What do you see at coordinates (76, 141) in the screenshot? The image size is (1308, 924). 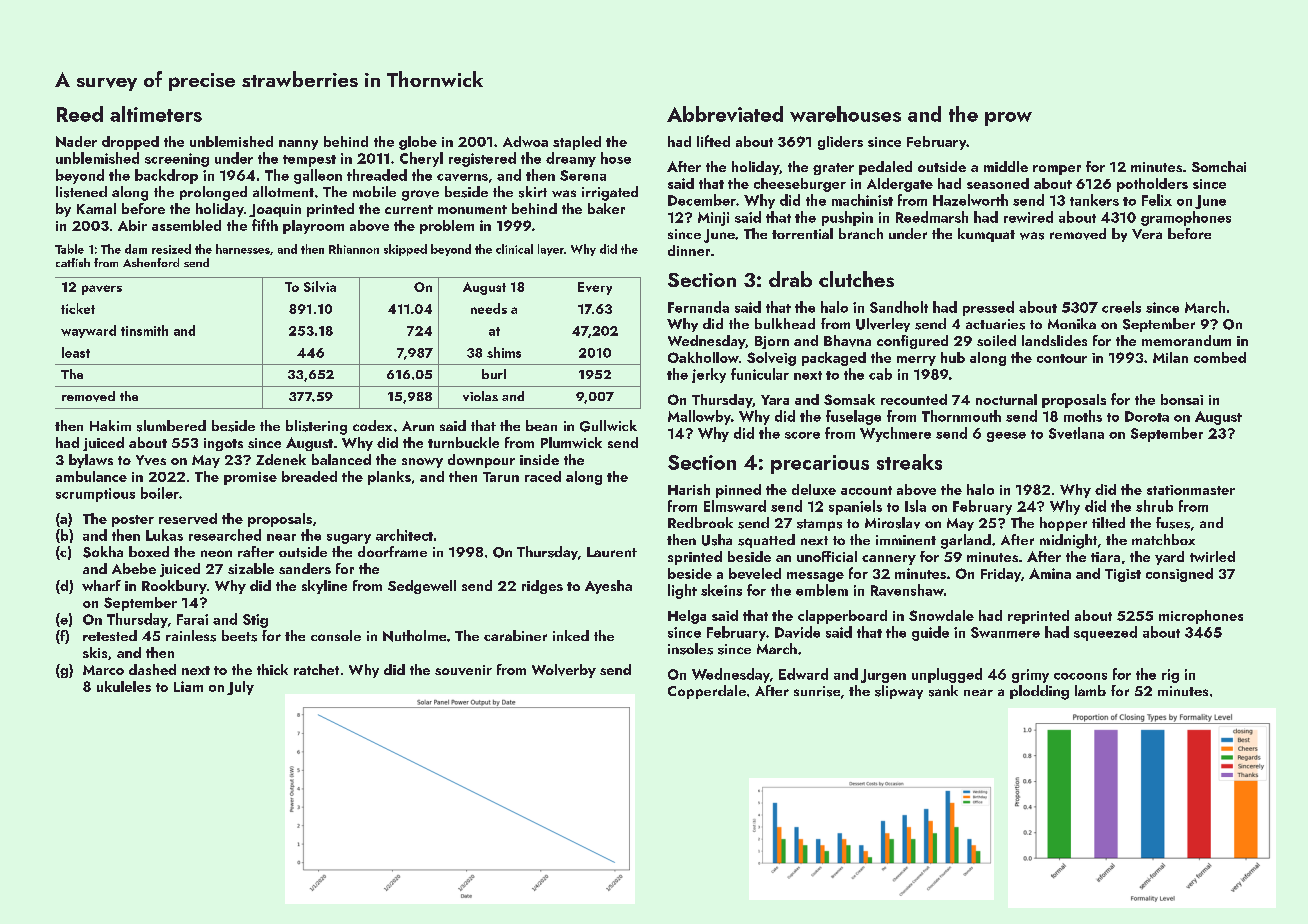 I see `Nader` at bounding box center [76, 141].
